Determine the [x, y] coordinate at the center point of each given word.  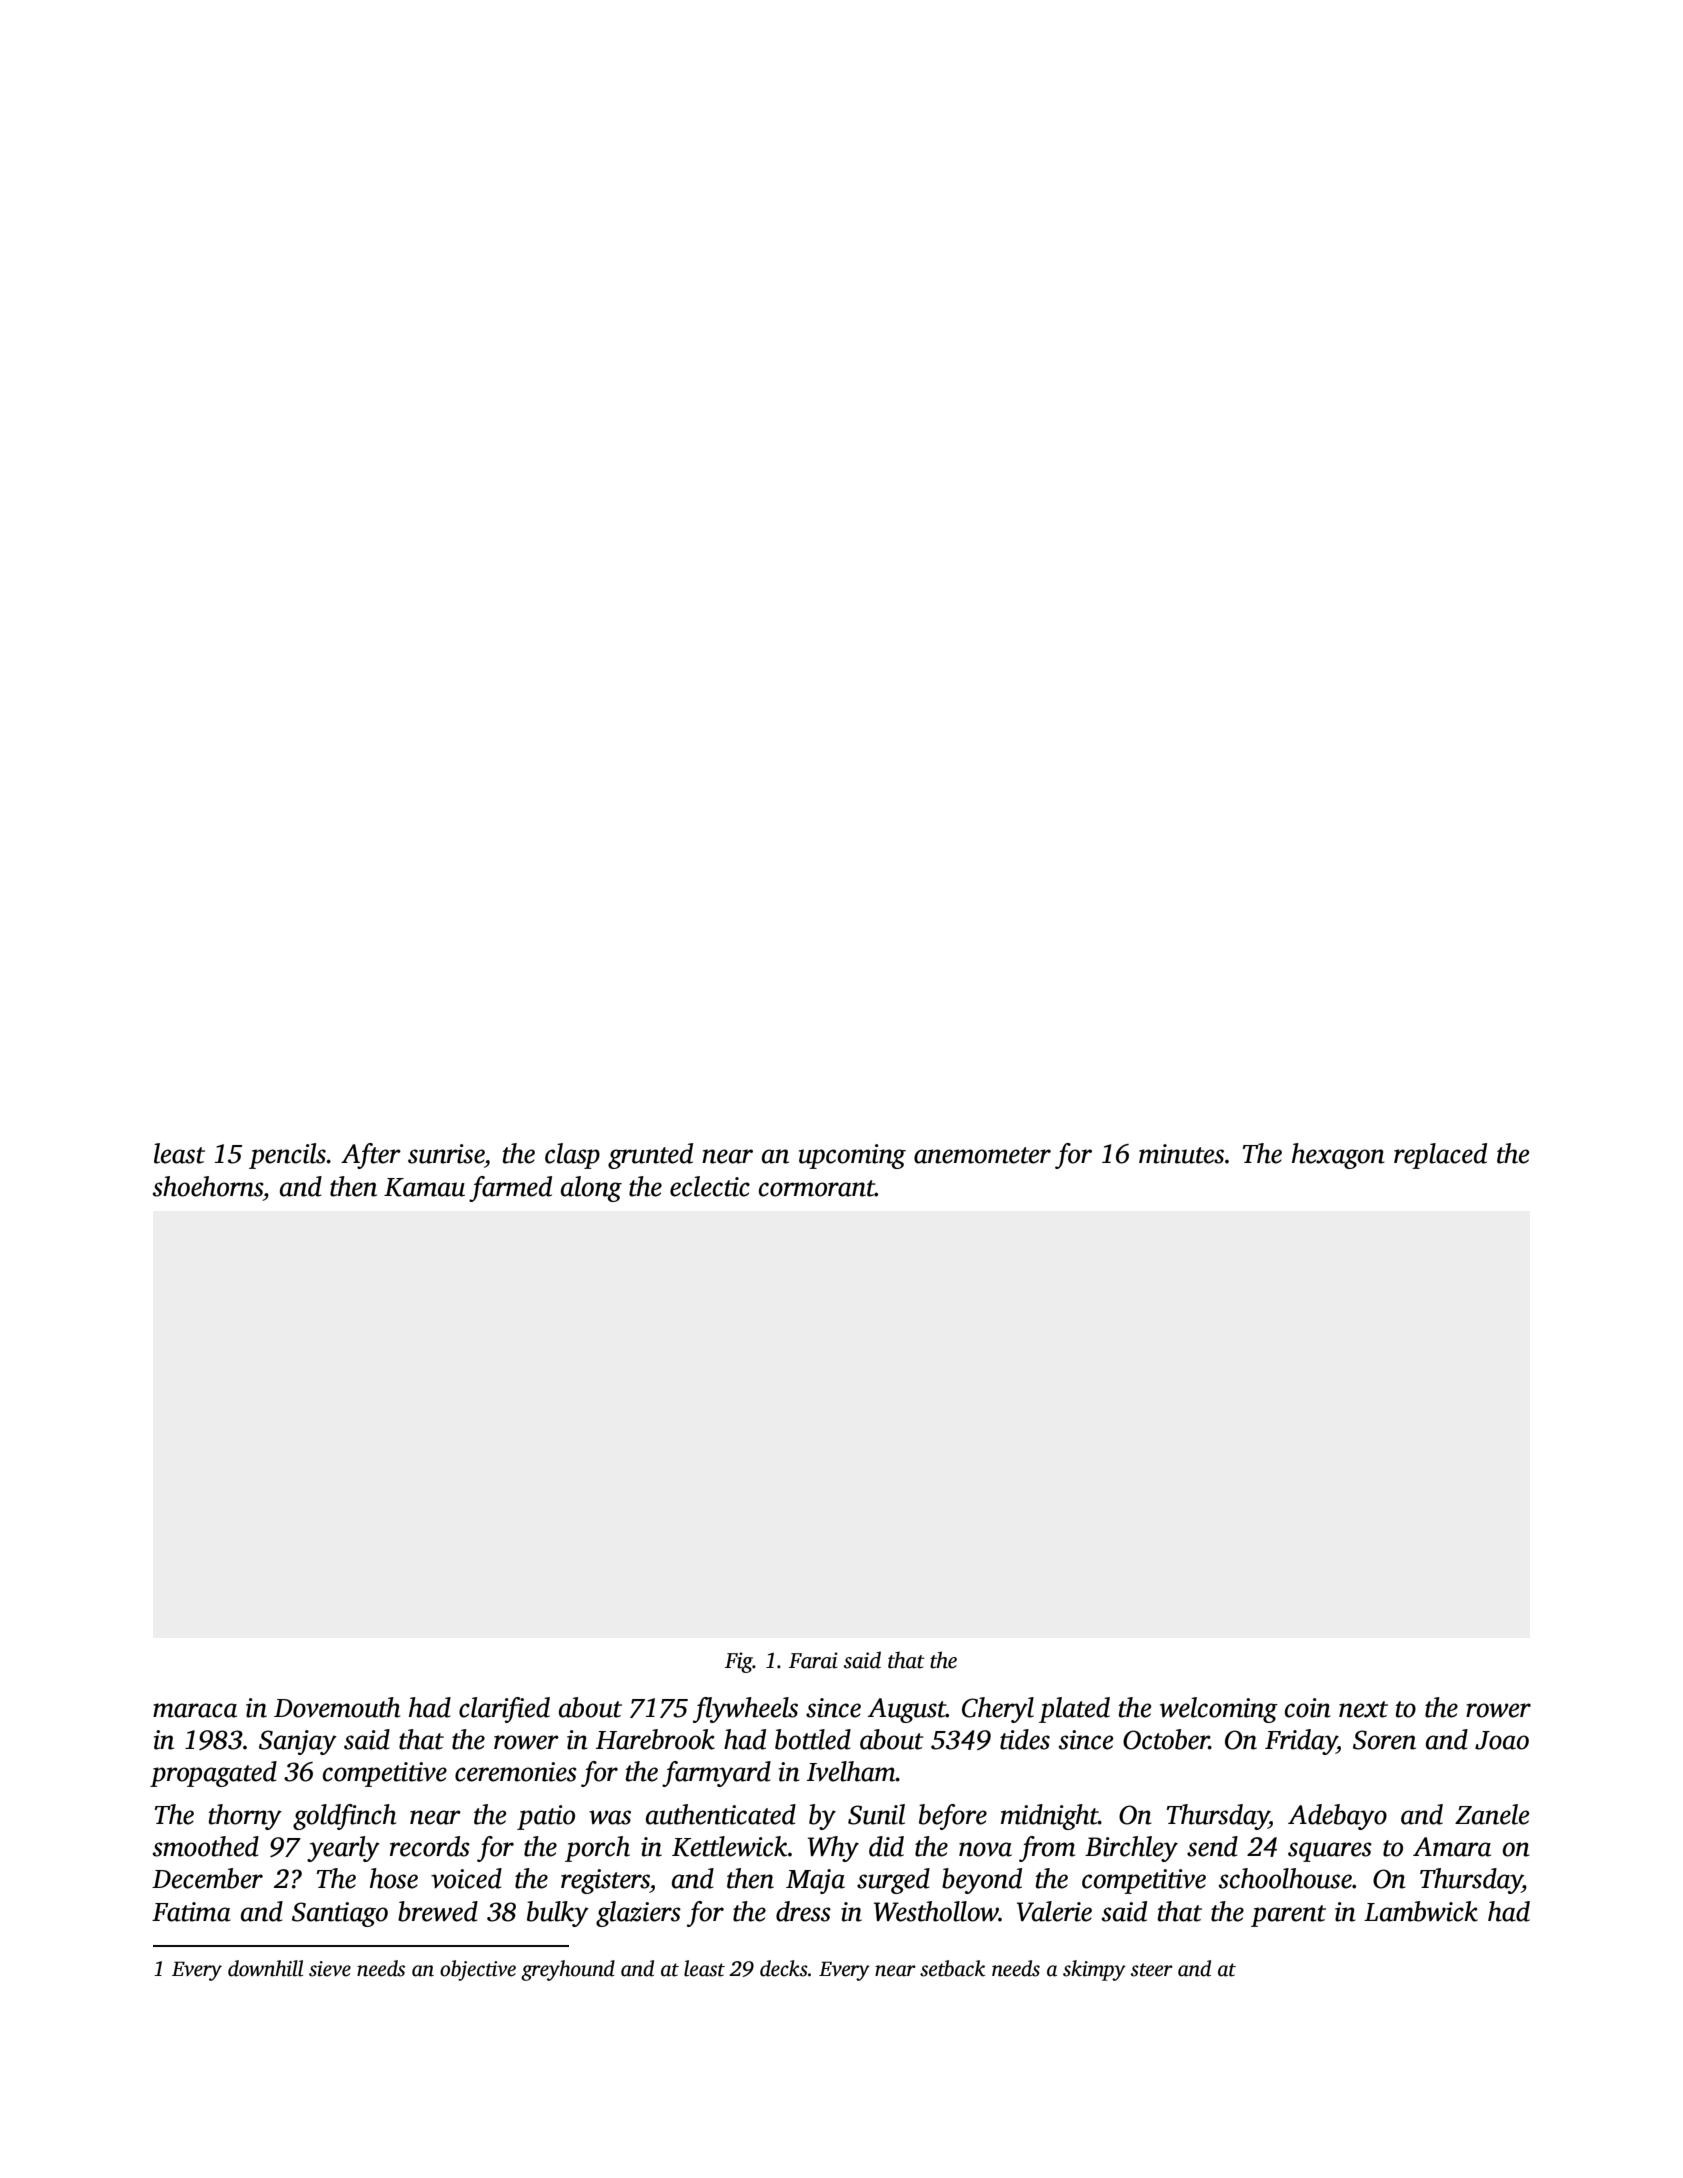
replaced [1440, 1156]
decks [784, 1968]
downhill [265, 1968]
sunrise [446, 1154]
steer [1152, 1970]
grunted [650, 1156]
